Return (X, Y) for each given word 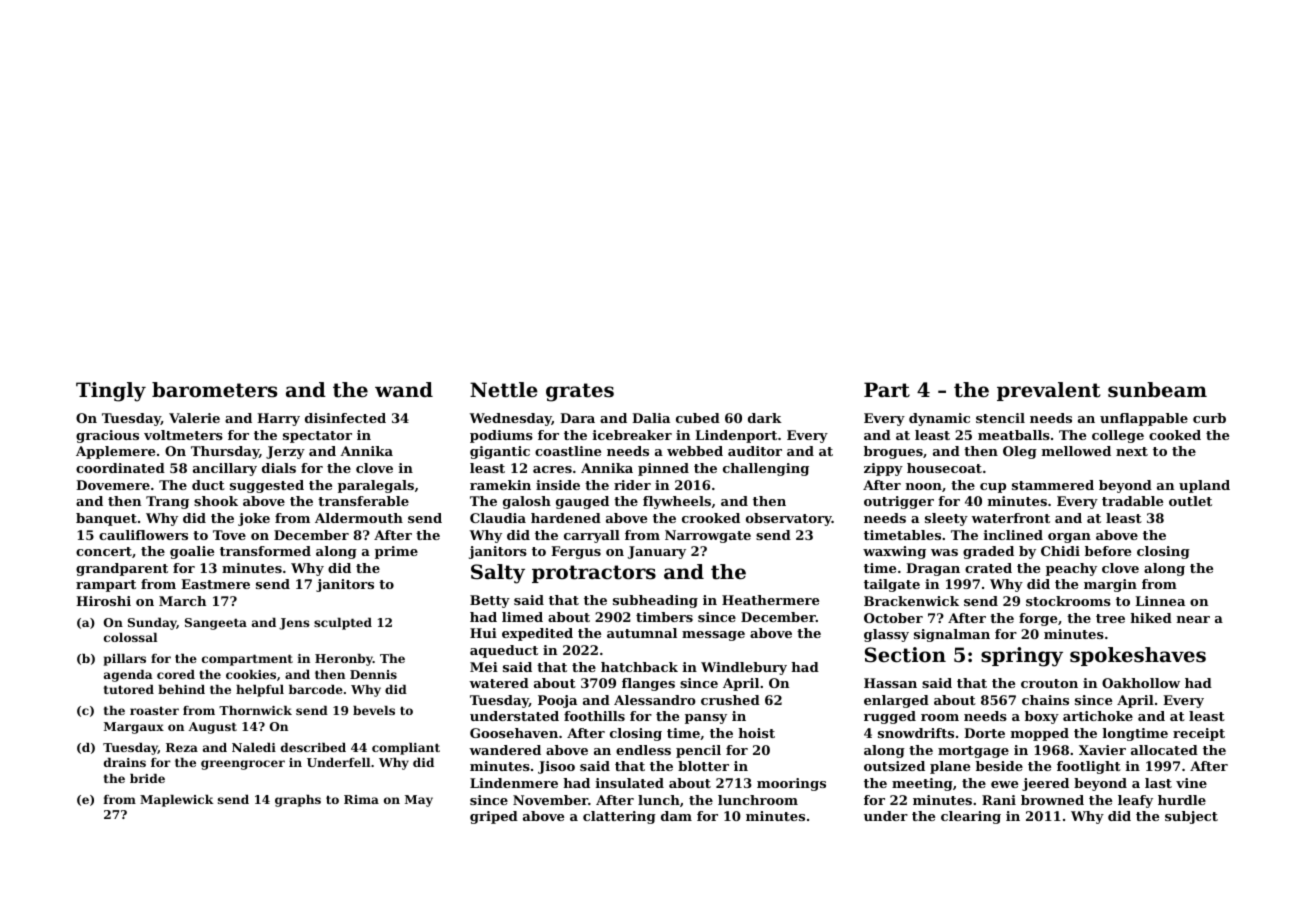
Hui (483, 633)
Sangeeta (216, 624)
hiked (1151, 618)
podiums (501, 436)
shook (216, 501)
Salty (498, 574)
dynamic (939, 419)
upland (1204, 486)
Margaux (134, 728)
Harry (278, 419)
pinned (663, 469)
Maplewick (177, 801)
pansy (706, 719)
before (1108, 551)
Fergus (576, 552)
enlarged (896, 701)
